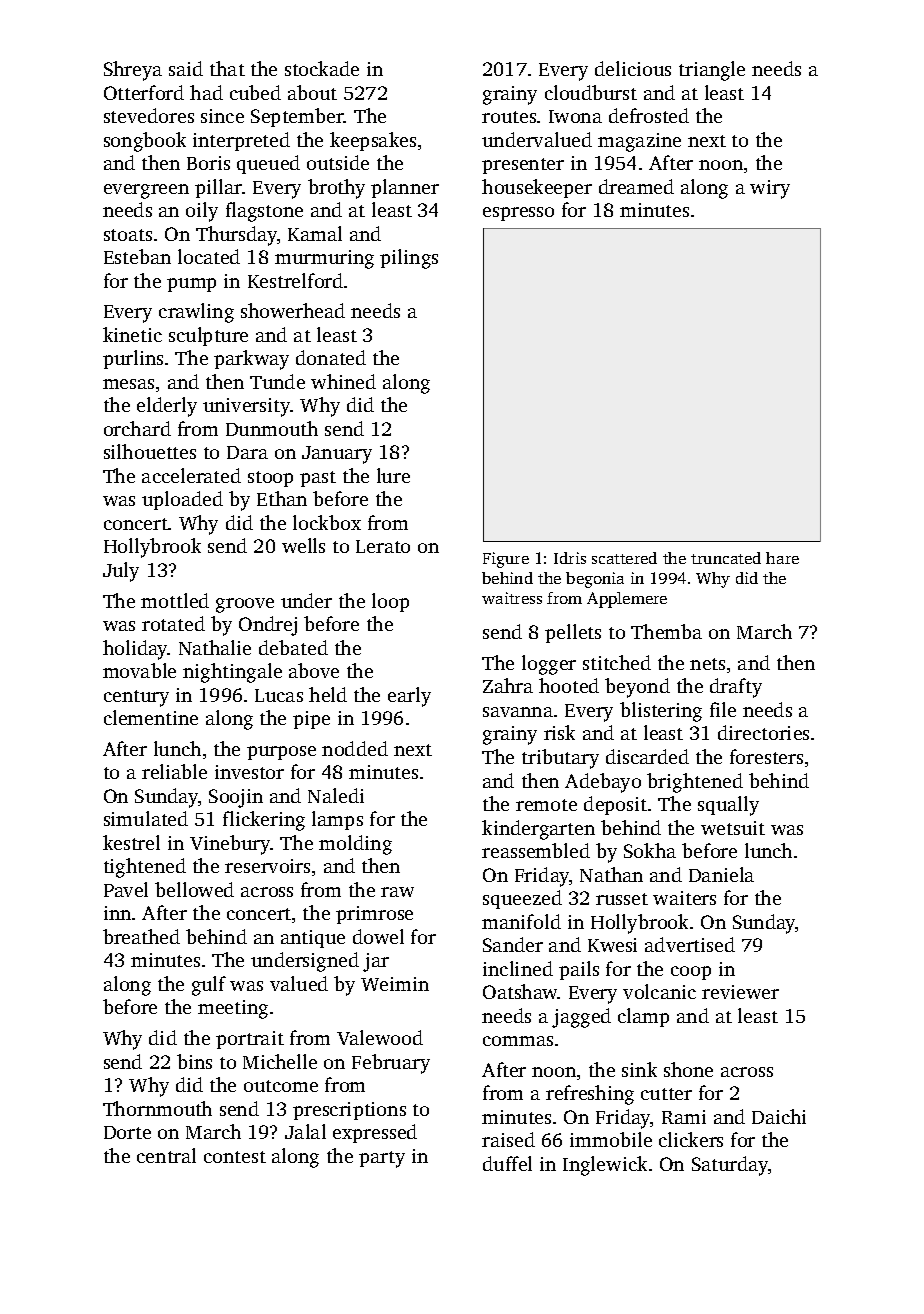 The height and width of the page is (1314, 924). I want to click on investor, so click(249, 772).
